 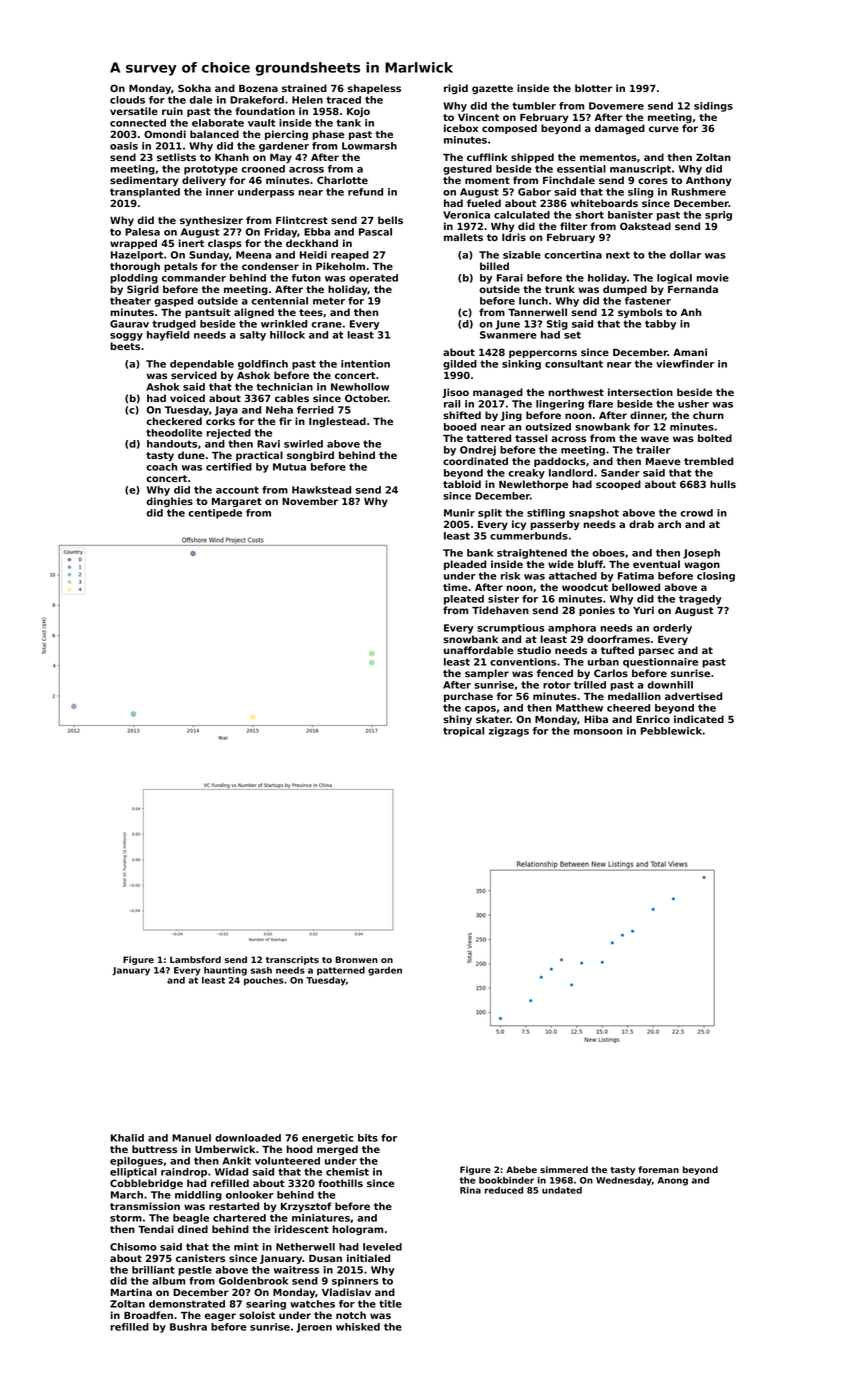 I want to click on Lambsford, so click(x=195, y=959).
